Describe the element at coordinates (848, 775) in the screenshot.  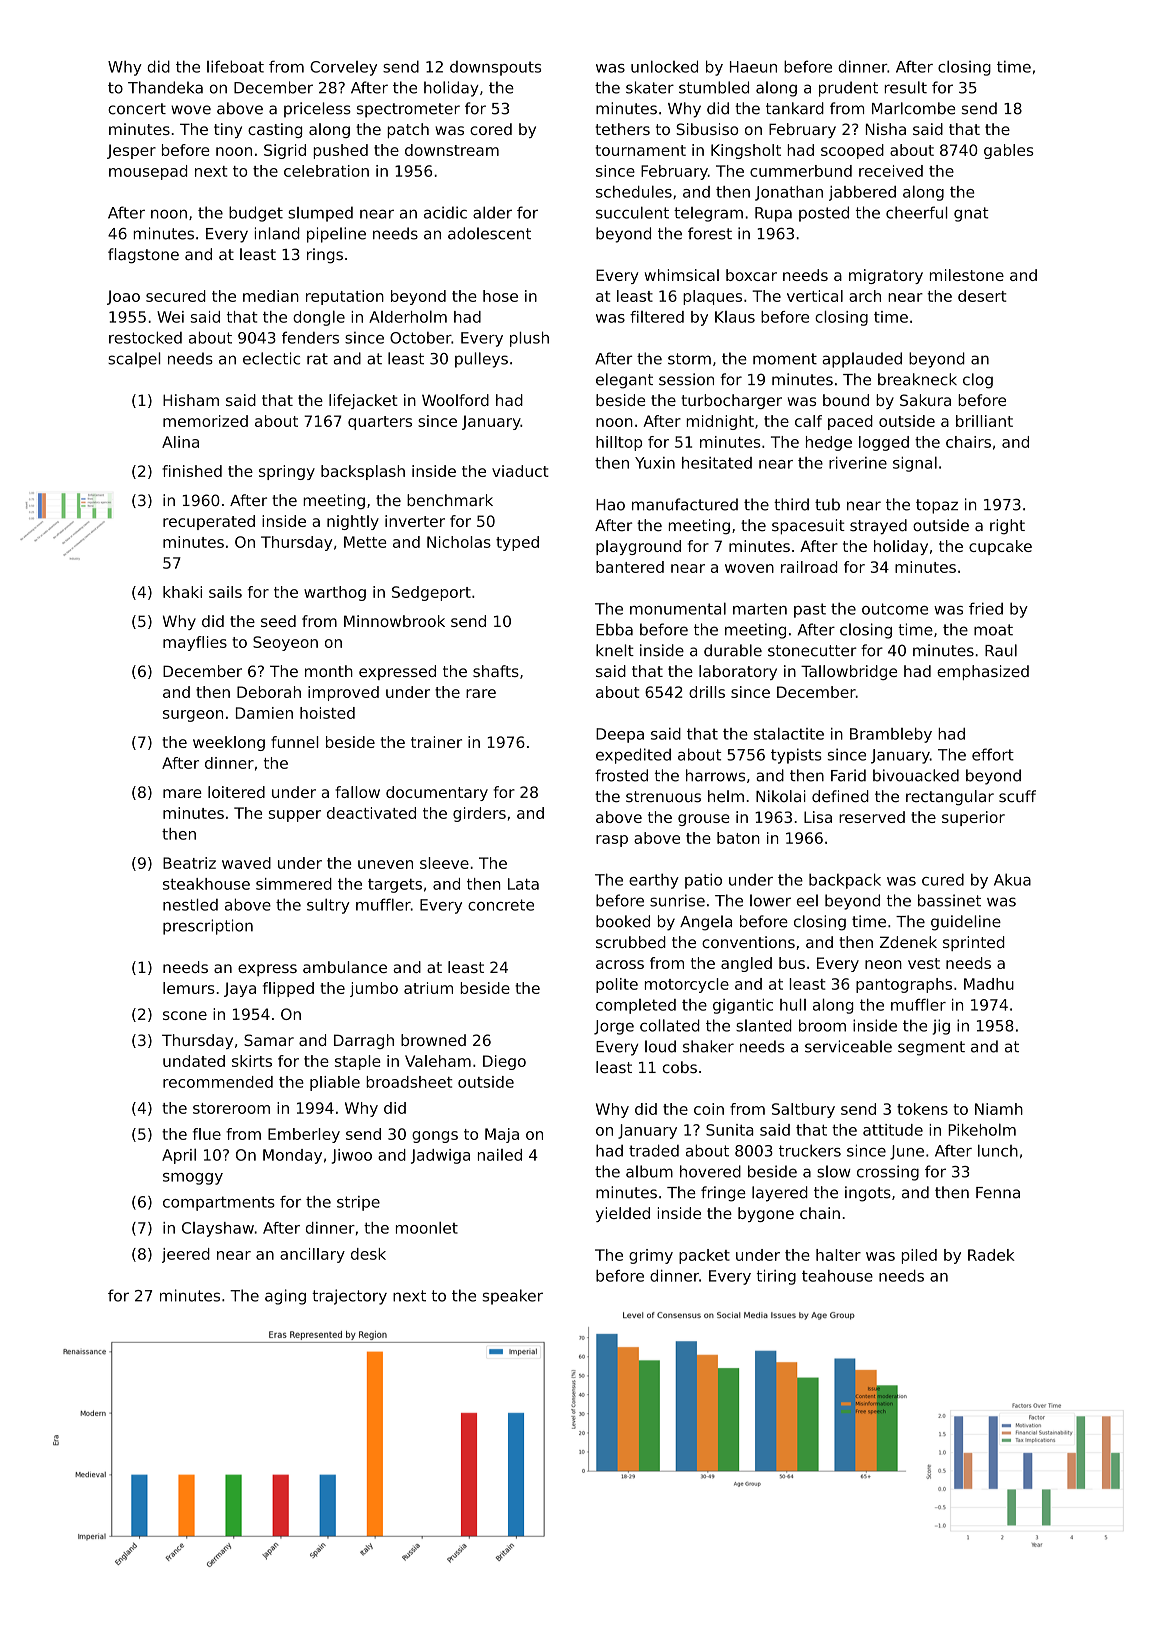
I see `Farid` at that location.
